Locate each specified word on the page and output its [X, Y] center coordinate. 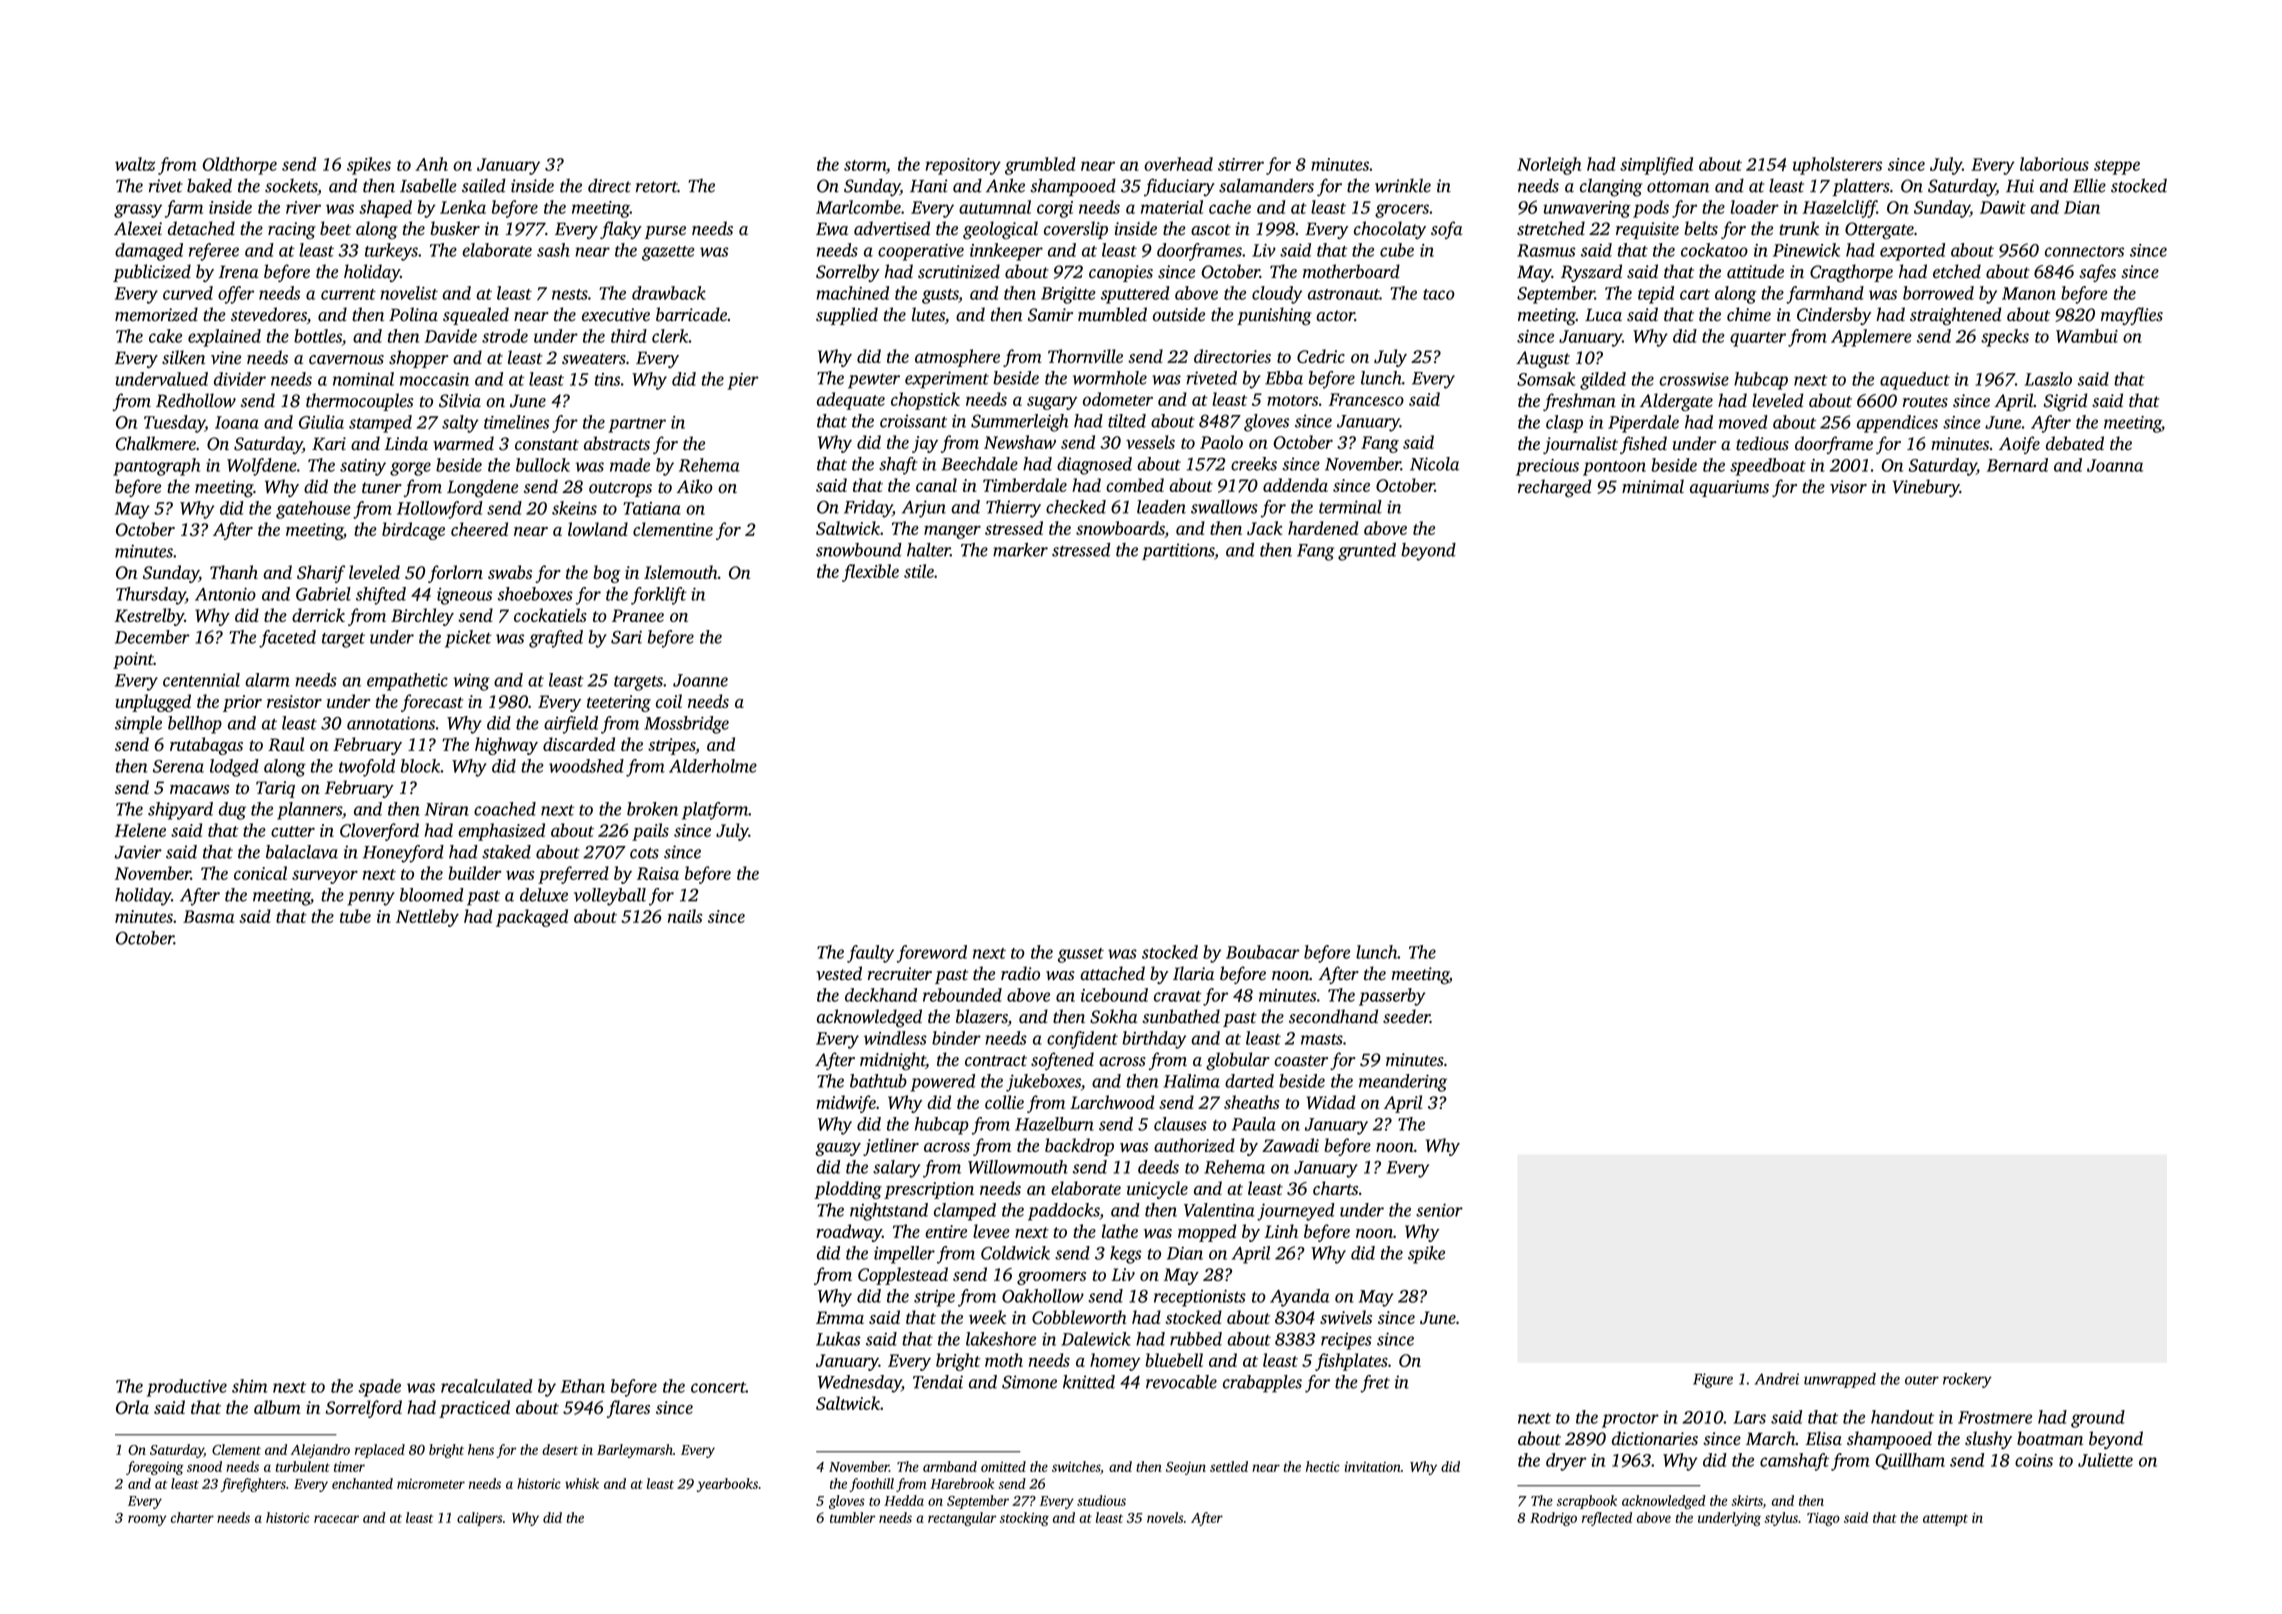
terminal [1350, 507]
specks [2005, 338]
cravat [1178, 996]
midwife [846, 1104]
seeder [1406, 1016]
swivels [1346, 1317]
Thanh [234, 572]
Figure [1713, 1380]
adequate [851, 401]
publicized [152, 273]
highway [506, 746]
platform [715, 811]
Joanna [2115, 465]
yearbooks [727, 1485]
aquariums [1729, 488]
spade [379, 1388]
